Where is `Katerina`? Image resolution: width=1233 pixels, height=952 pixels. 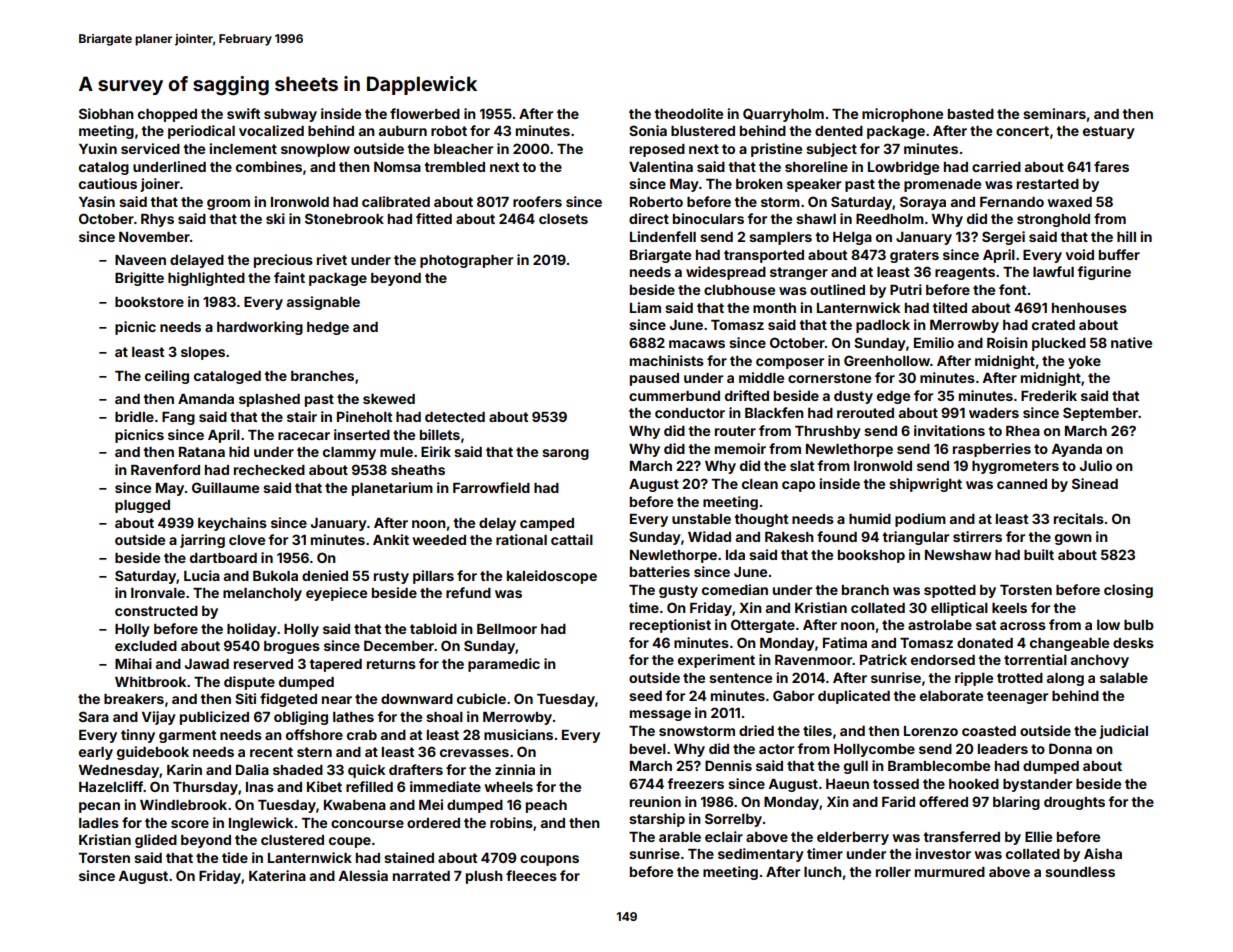
Katerina is located at coordinates (277, 875).
